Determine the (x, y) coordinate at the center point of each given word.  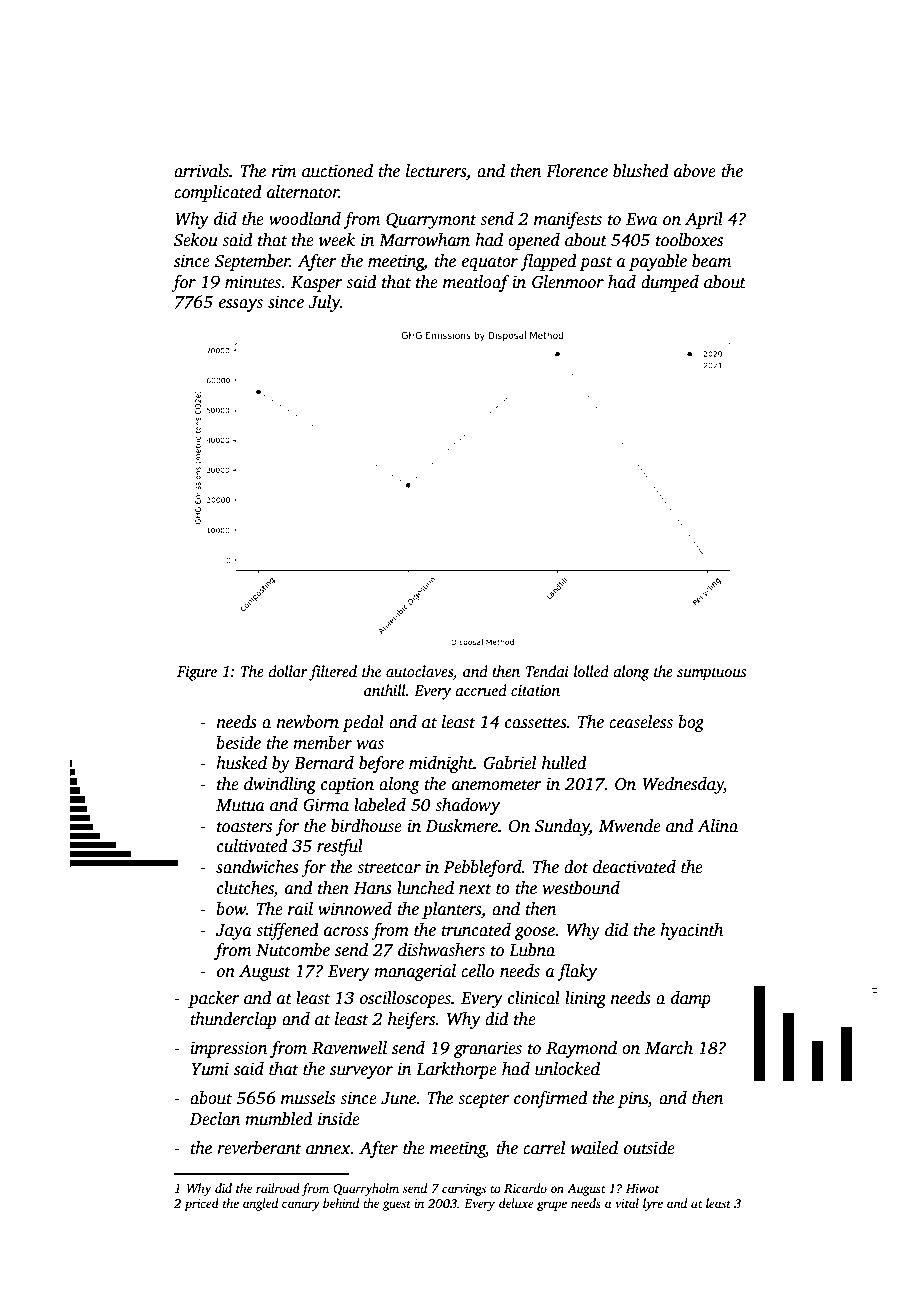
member (322, 743)
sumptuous (711, 674)
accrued (481, 690)
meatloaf (476, 283)
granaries (488, 1049)
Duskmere (462, 826)
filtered (333, 673)
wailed (594, 1148)
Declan (215, 1119)
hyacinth (691, 931)
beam (711, 261)
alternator (303, 192)
